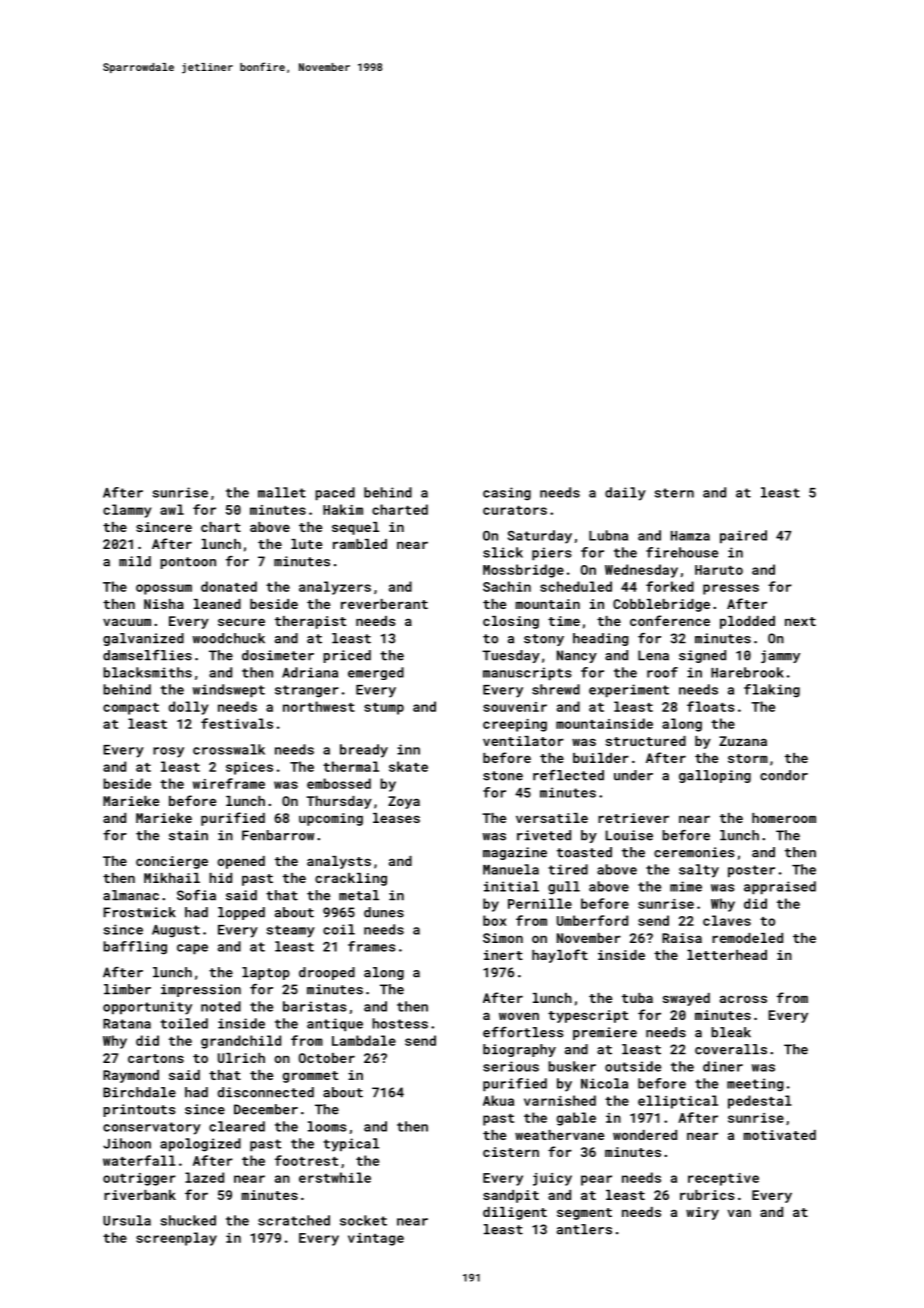  What do you see at coordinates (511, 1196) in the screenshot?
I see `sandpit` at bounding box center [511, 1196].
